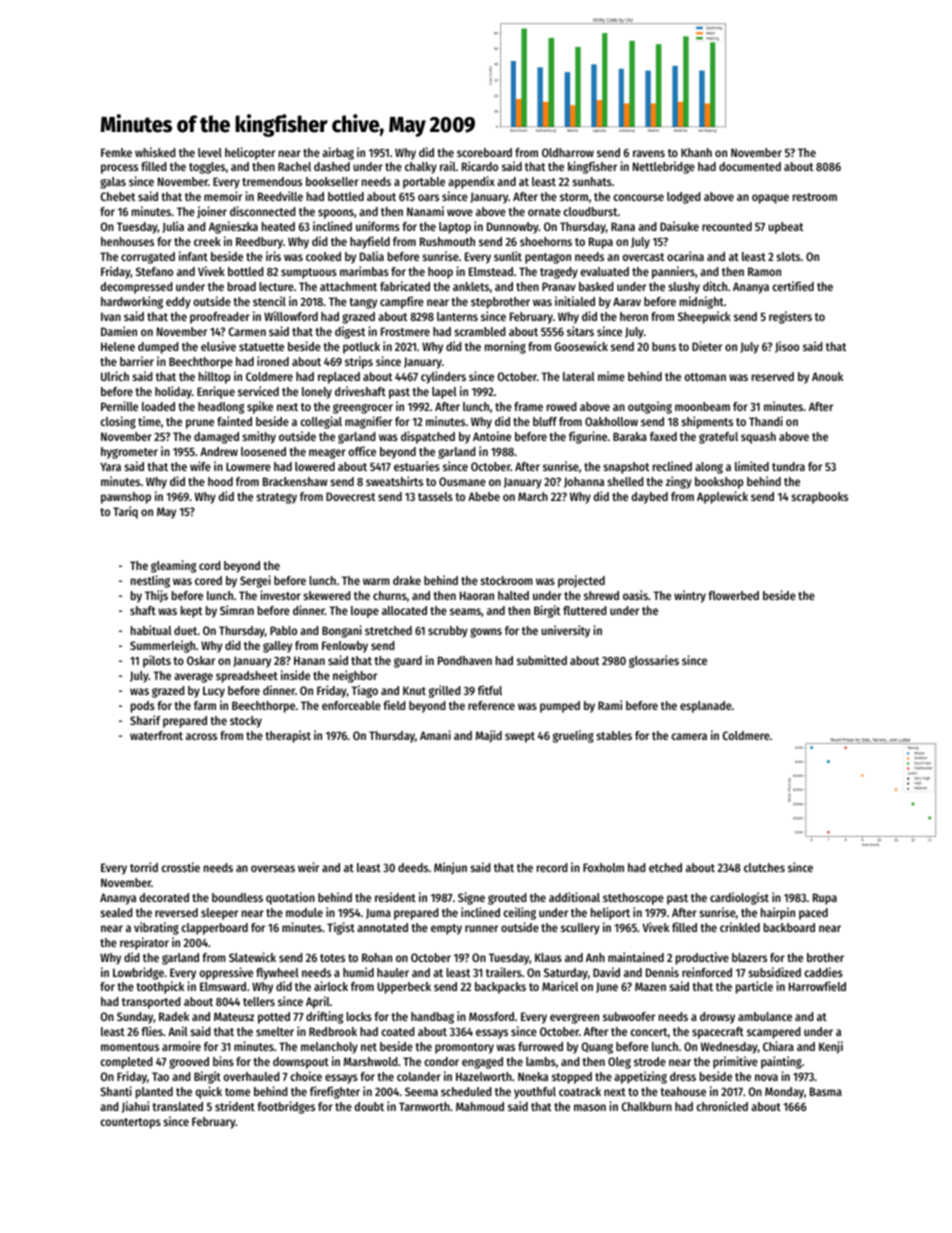 Image resolution: width=952 pixels, height=1233 pixels. Describe the element at coordinates (548, 258) in the screenshot. I see `pentagon` at that location.
